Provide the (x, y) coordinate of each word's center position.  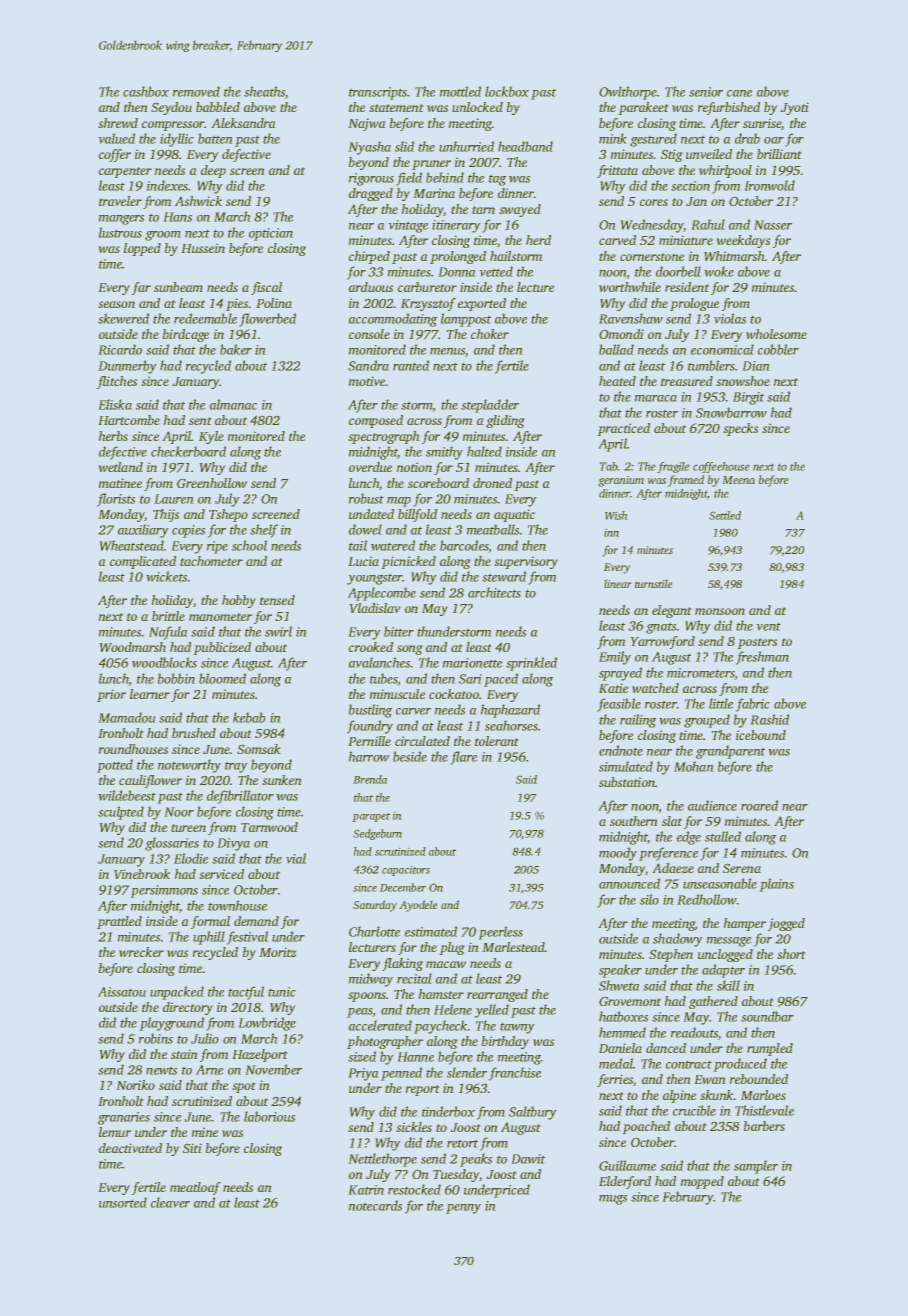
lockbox (507, 91)
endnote (621, 750)
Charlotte (374, 931)
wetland (120, 467)
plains (776, 885)
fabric (753, 705)
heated (617, 381)
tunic (282, 992)
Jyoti (794, 108)
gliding (505, 421)
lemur (115, 1132)
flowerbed (267, 320)
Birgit (748, 398)
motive (367, 381)
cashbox (146, 91)
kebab (249, 717)
